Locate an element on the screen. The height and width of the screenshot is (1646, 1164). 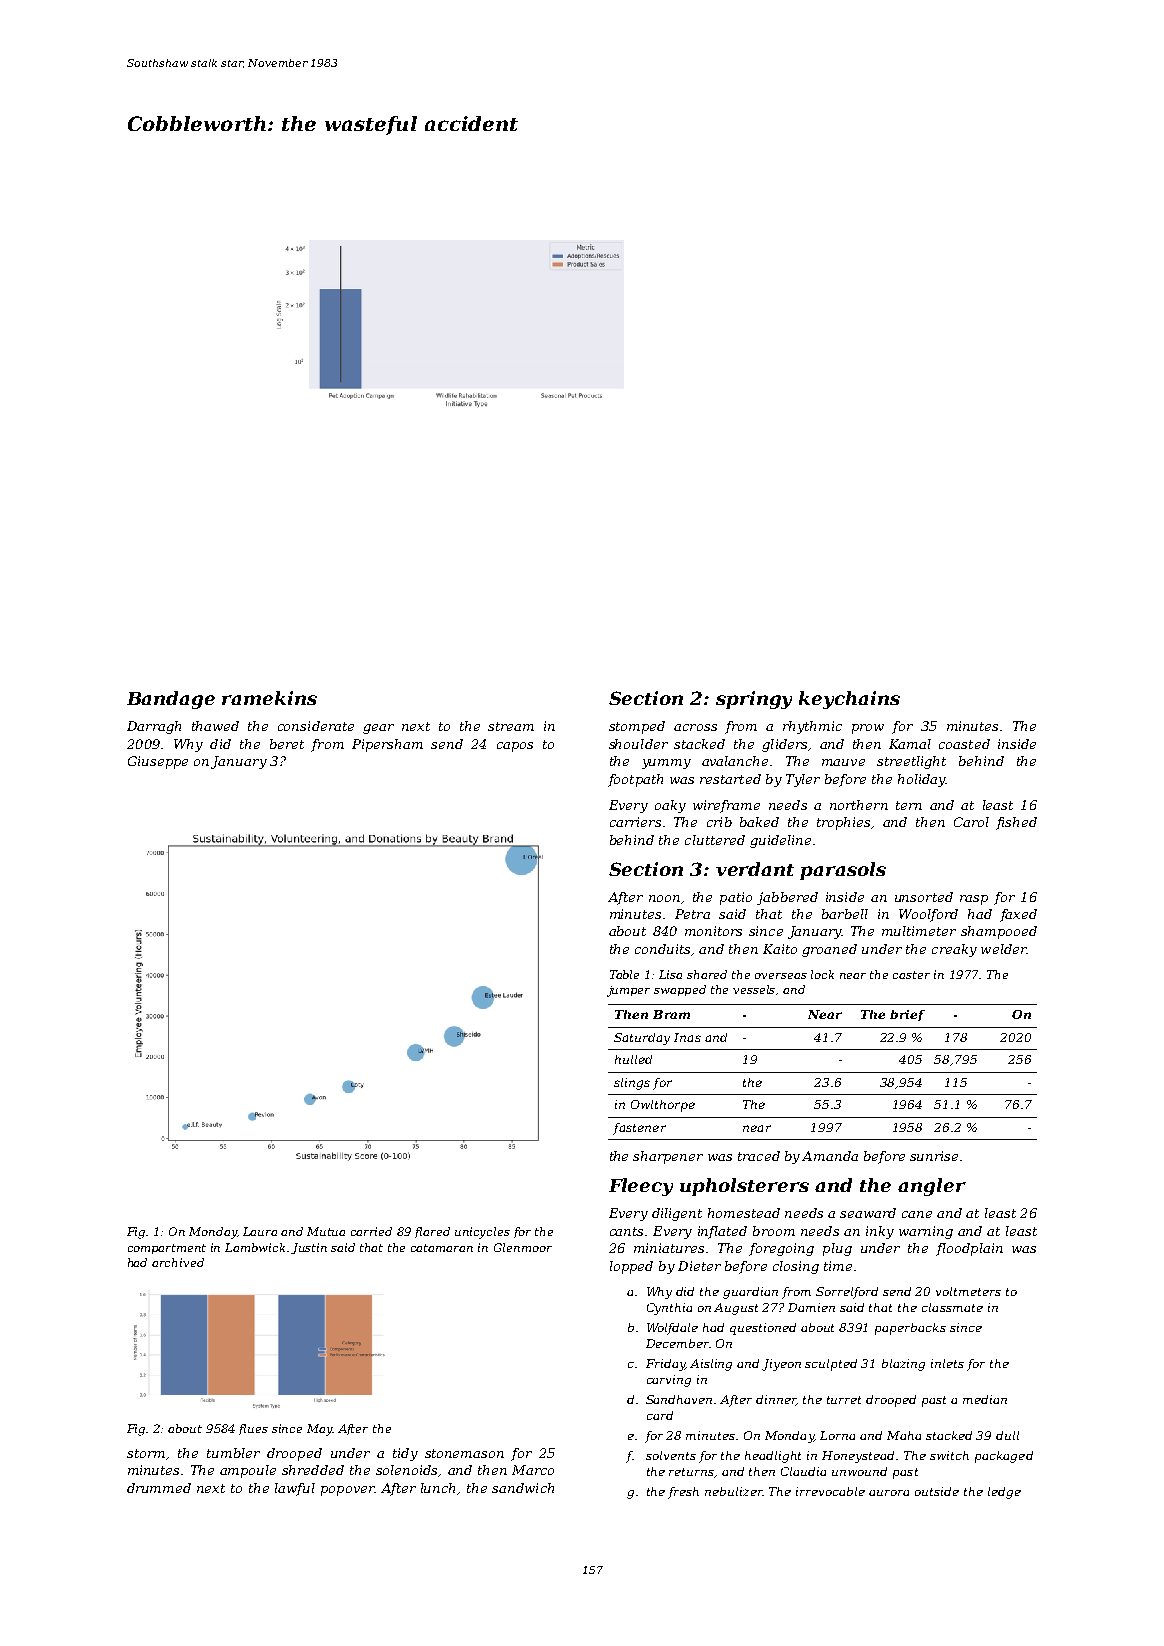
stonemason is located at coordinates (464, 1453).
